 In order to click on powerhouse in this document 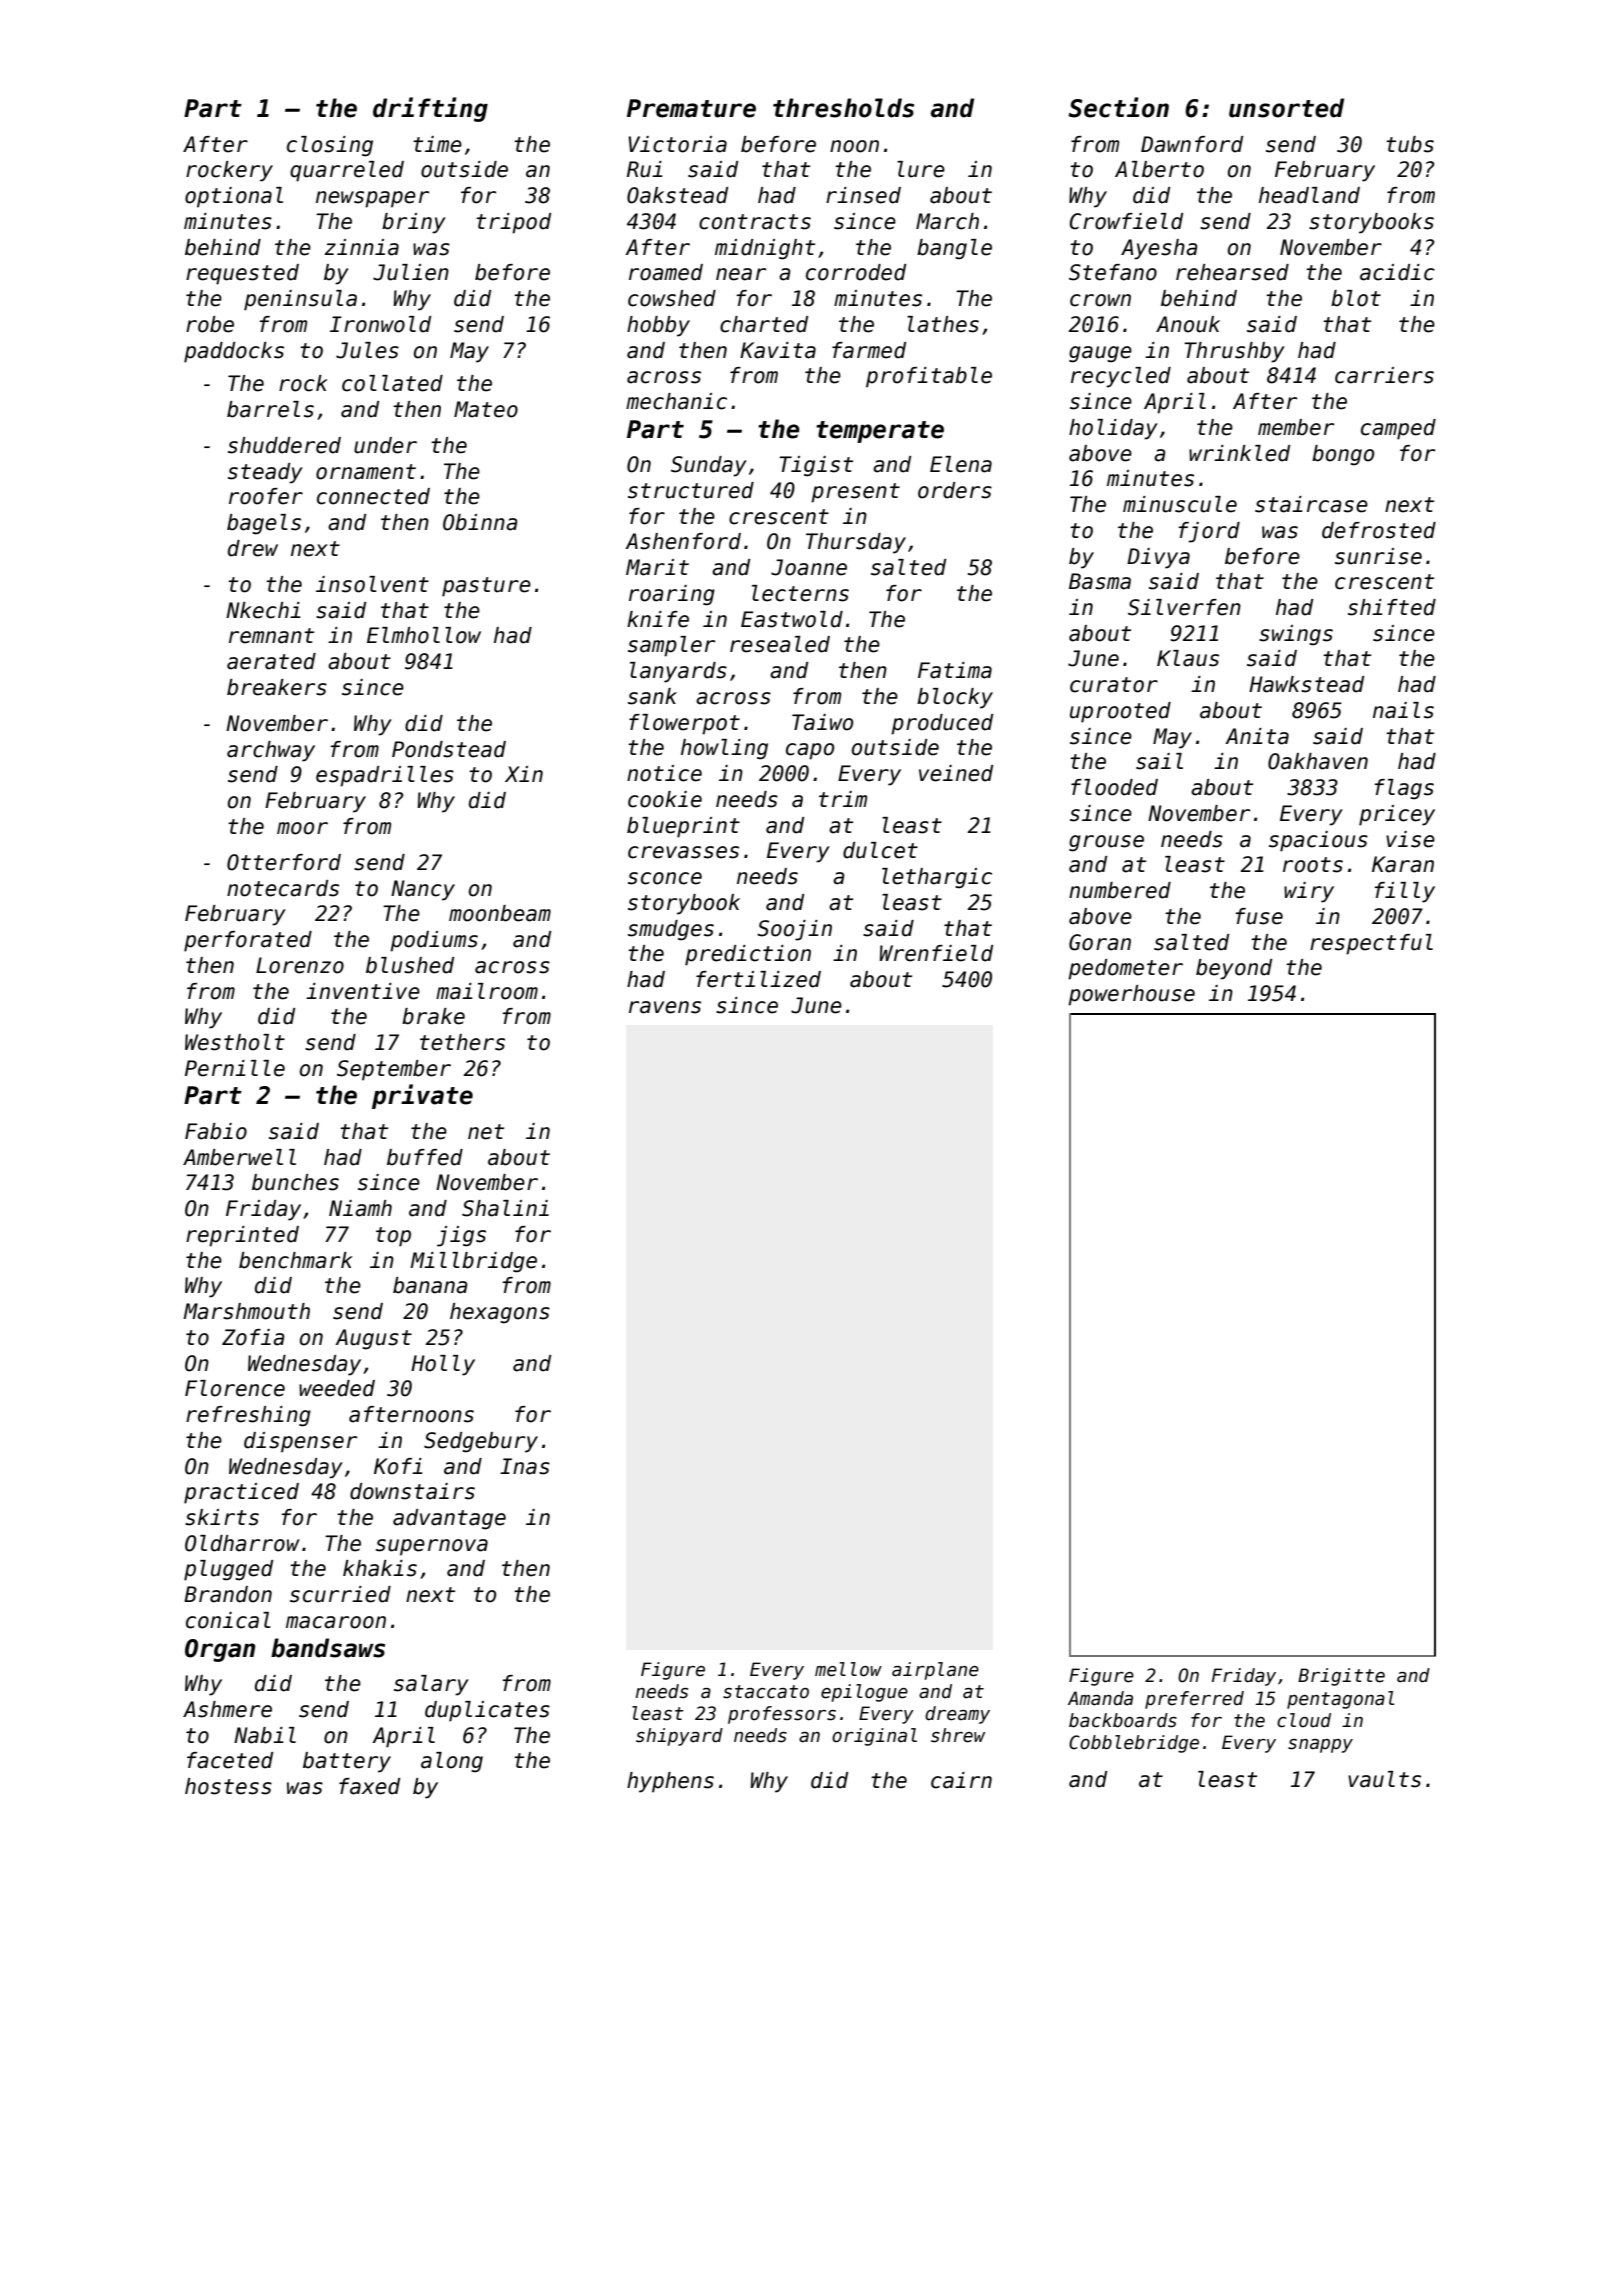, I will do `click(1131, 995)`.
